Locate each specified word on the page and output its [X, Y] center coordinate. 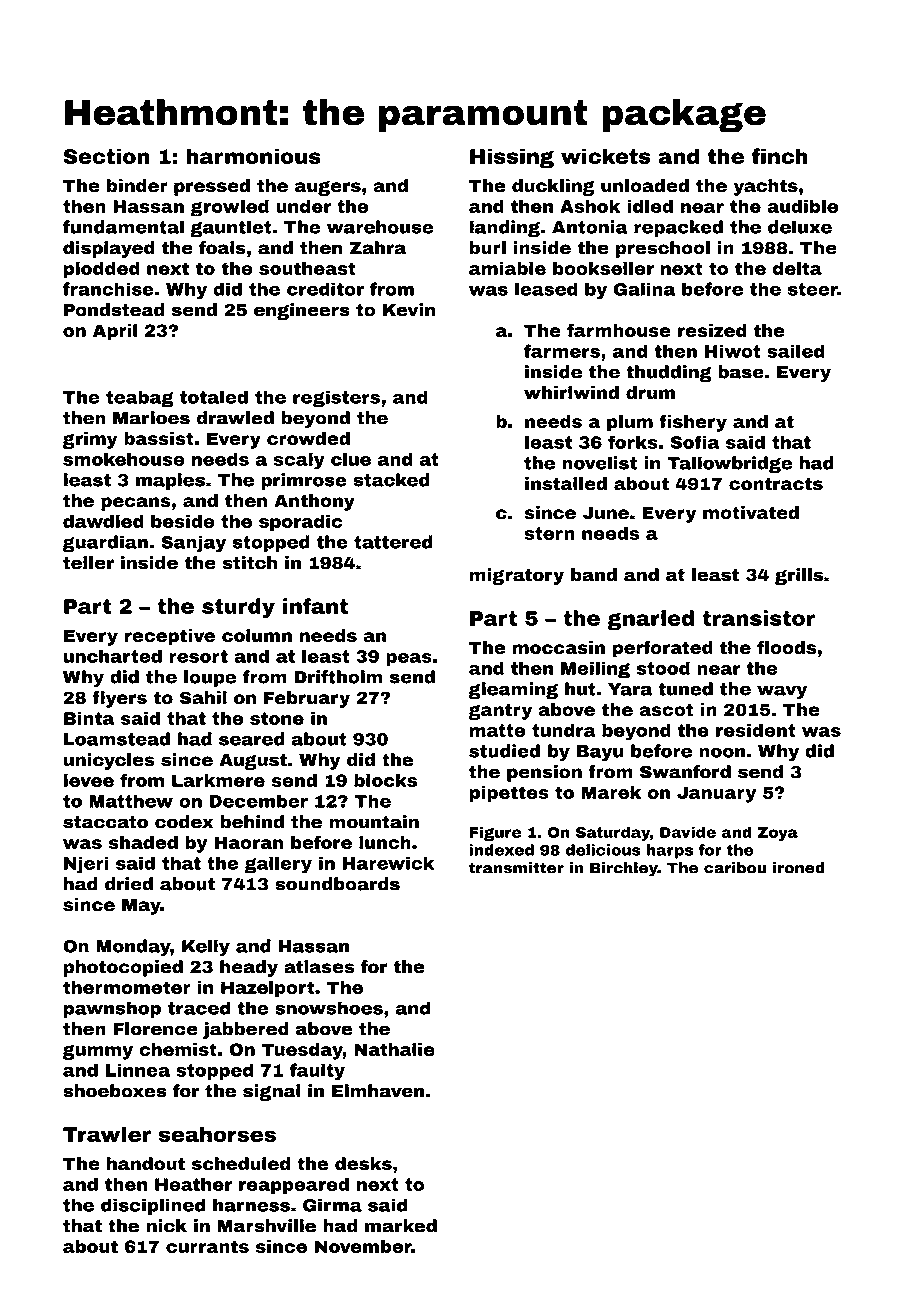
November [363, 1246]
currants [207, 1246]
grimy [90, 440]
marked [401, 1226]
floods [786, 647]
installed [566, 484]
